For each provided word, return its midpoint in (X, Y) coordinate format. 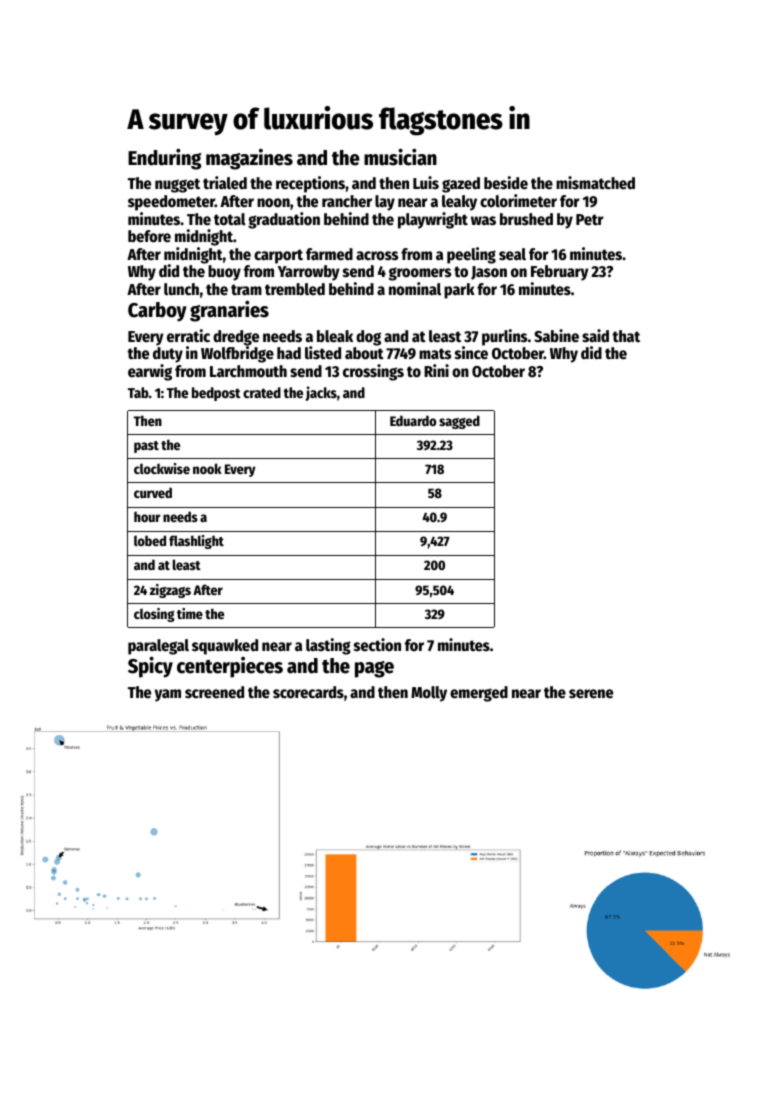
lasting (328, 646)
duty (168, 355)
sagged (459, 422)
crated (262, 392)
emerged (479, 694)
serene (591, 694)
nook (207, 468)
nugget (177, 185)
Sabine (556, 336)
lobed (150, 540)
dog (368, 338)
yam (168, 695)
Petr (590, 220)
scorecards (308, 692)
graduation (284, 220)
